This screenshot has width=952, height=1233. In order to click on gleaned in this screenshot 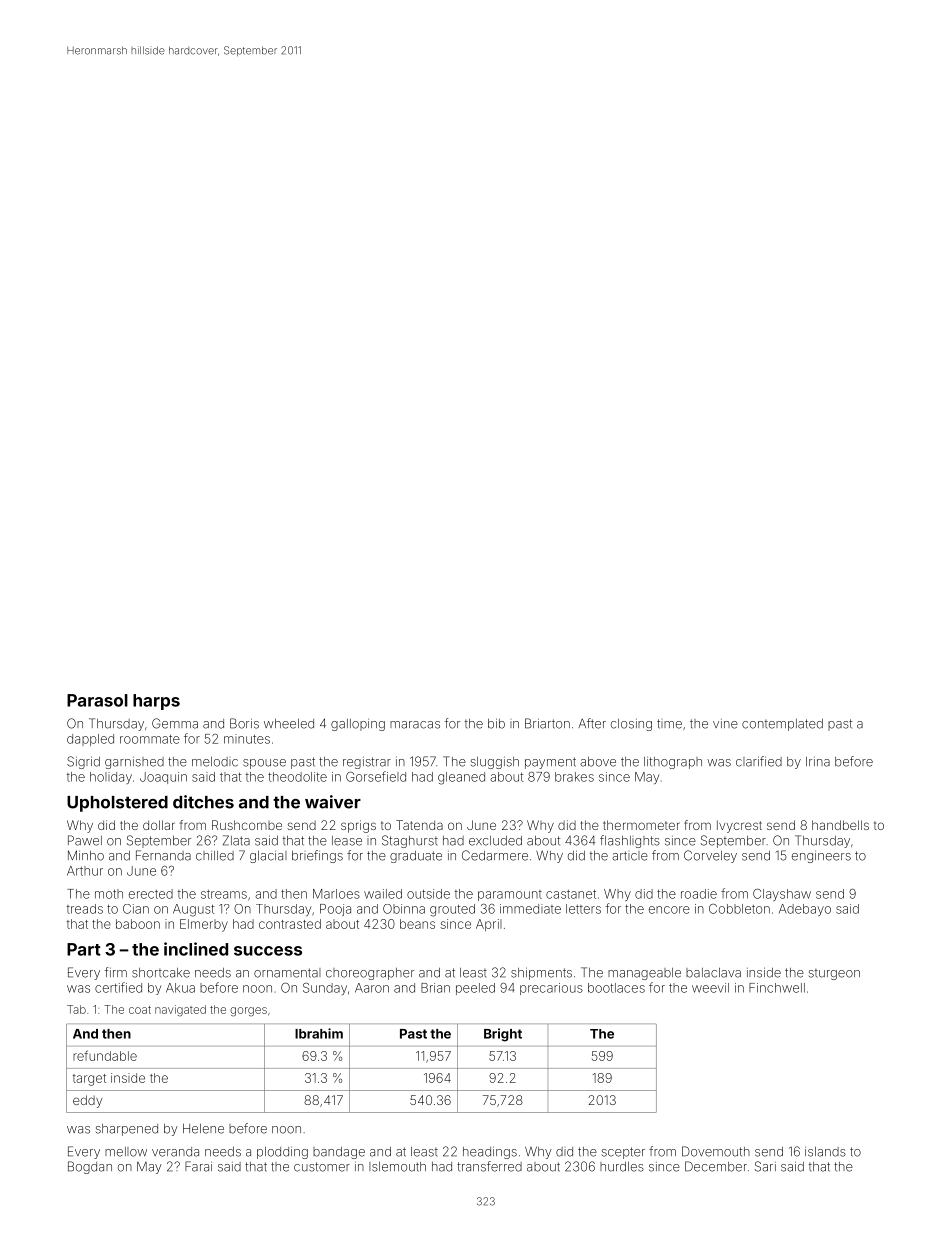, I will do `click(461, 778)`.
